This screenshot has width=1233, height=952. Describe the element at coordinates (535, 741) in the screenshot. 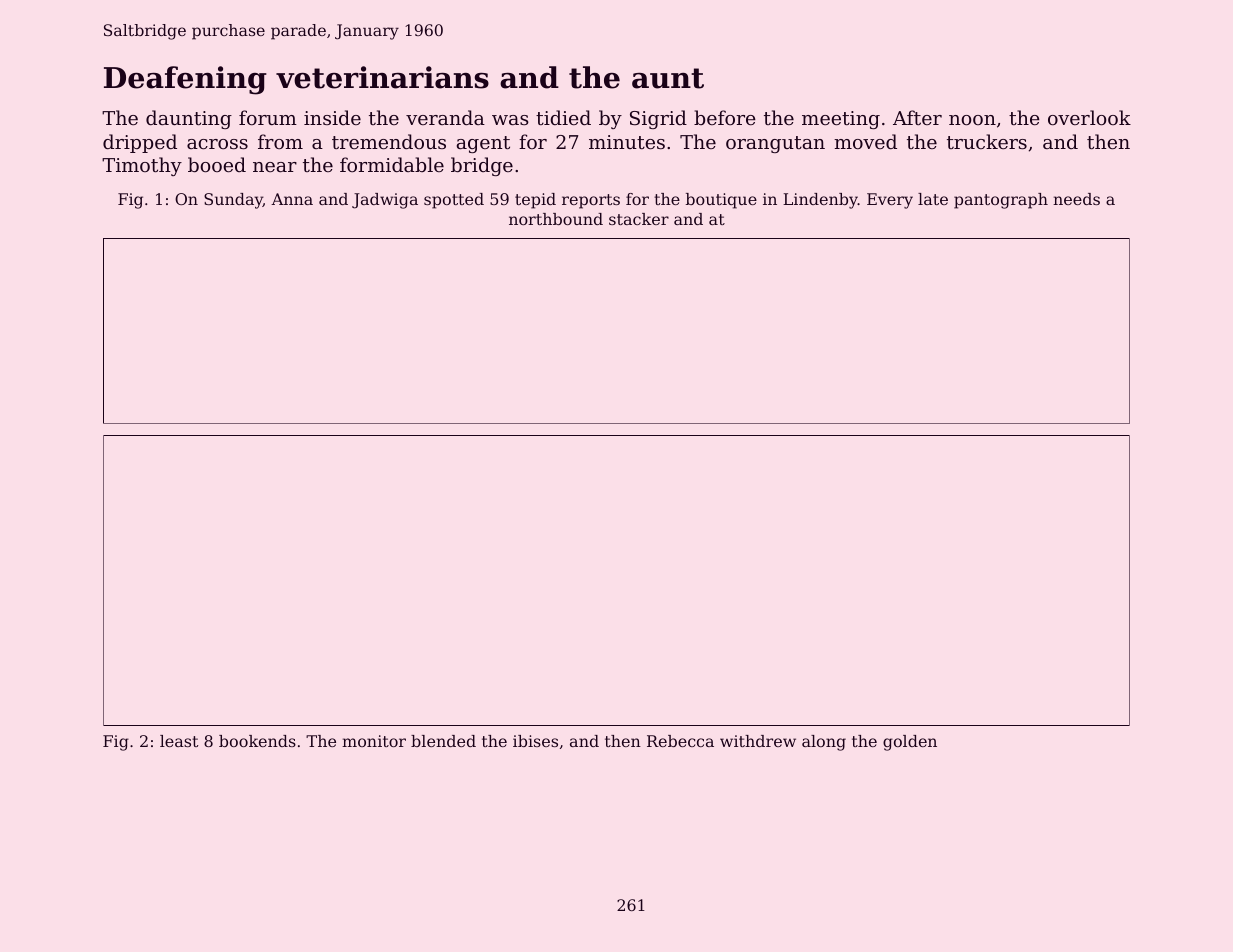

I see `ibises` at that location.
